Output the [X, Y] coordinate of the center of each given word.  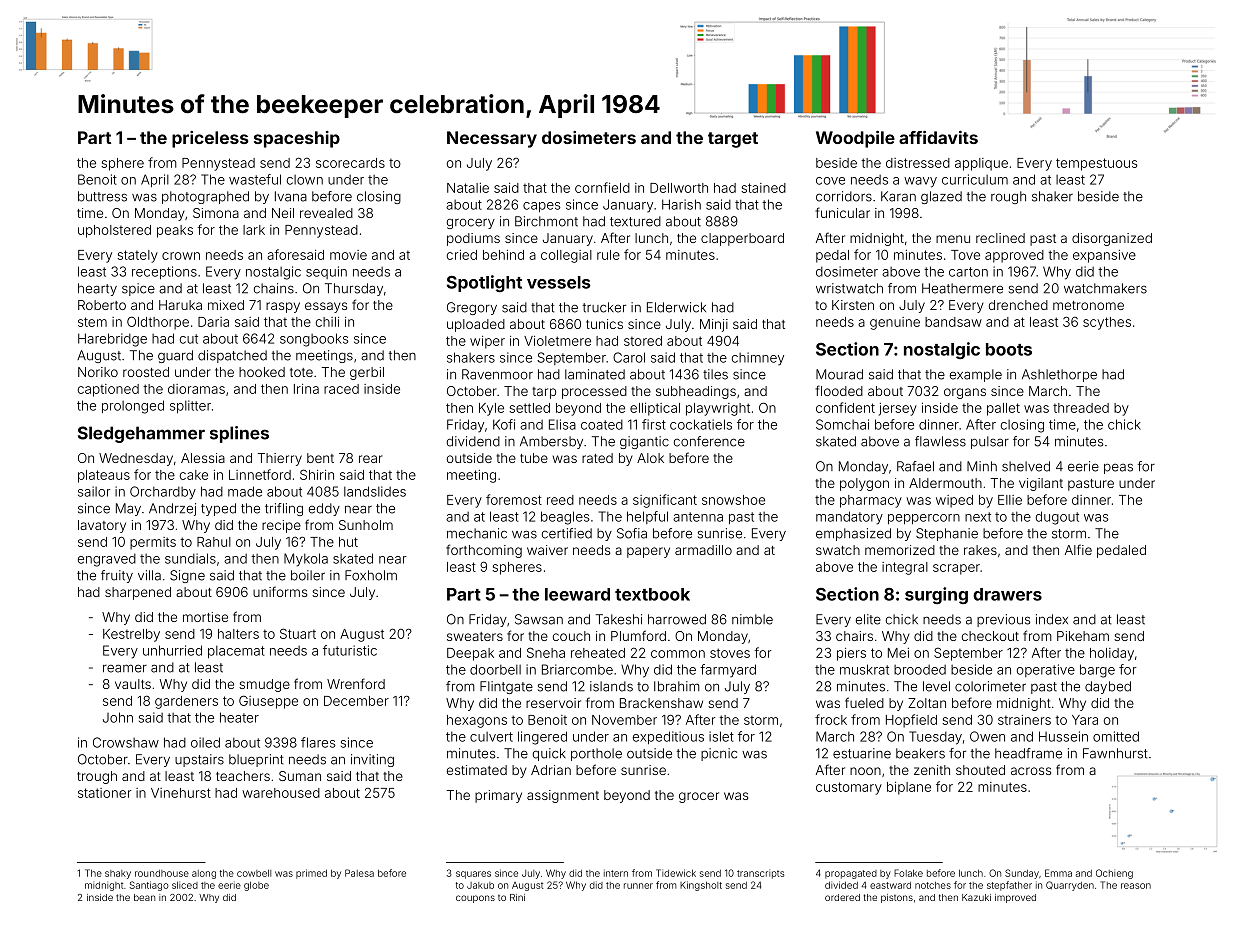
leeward [577, 594]
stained [763, 188]
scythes [1107, 323]
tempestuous [1096, 164]
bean [144, 897]
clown [305, 180]
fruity [117, 576]
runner [638, 886]
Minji [714, 325]
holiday [1112, 654]
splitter [190, 406]
